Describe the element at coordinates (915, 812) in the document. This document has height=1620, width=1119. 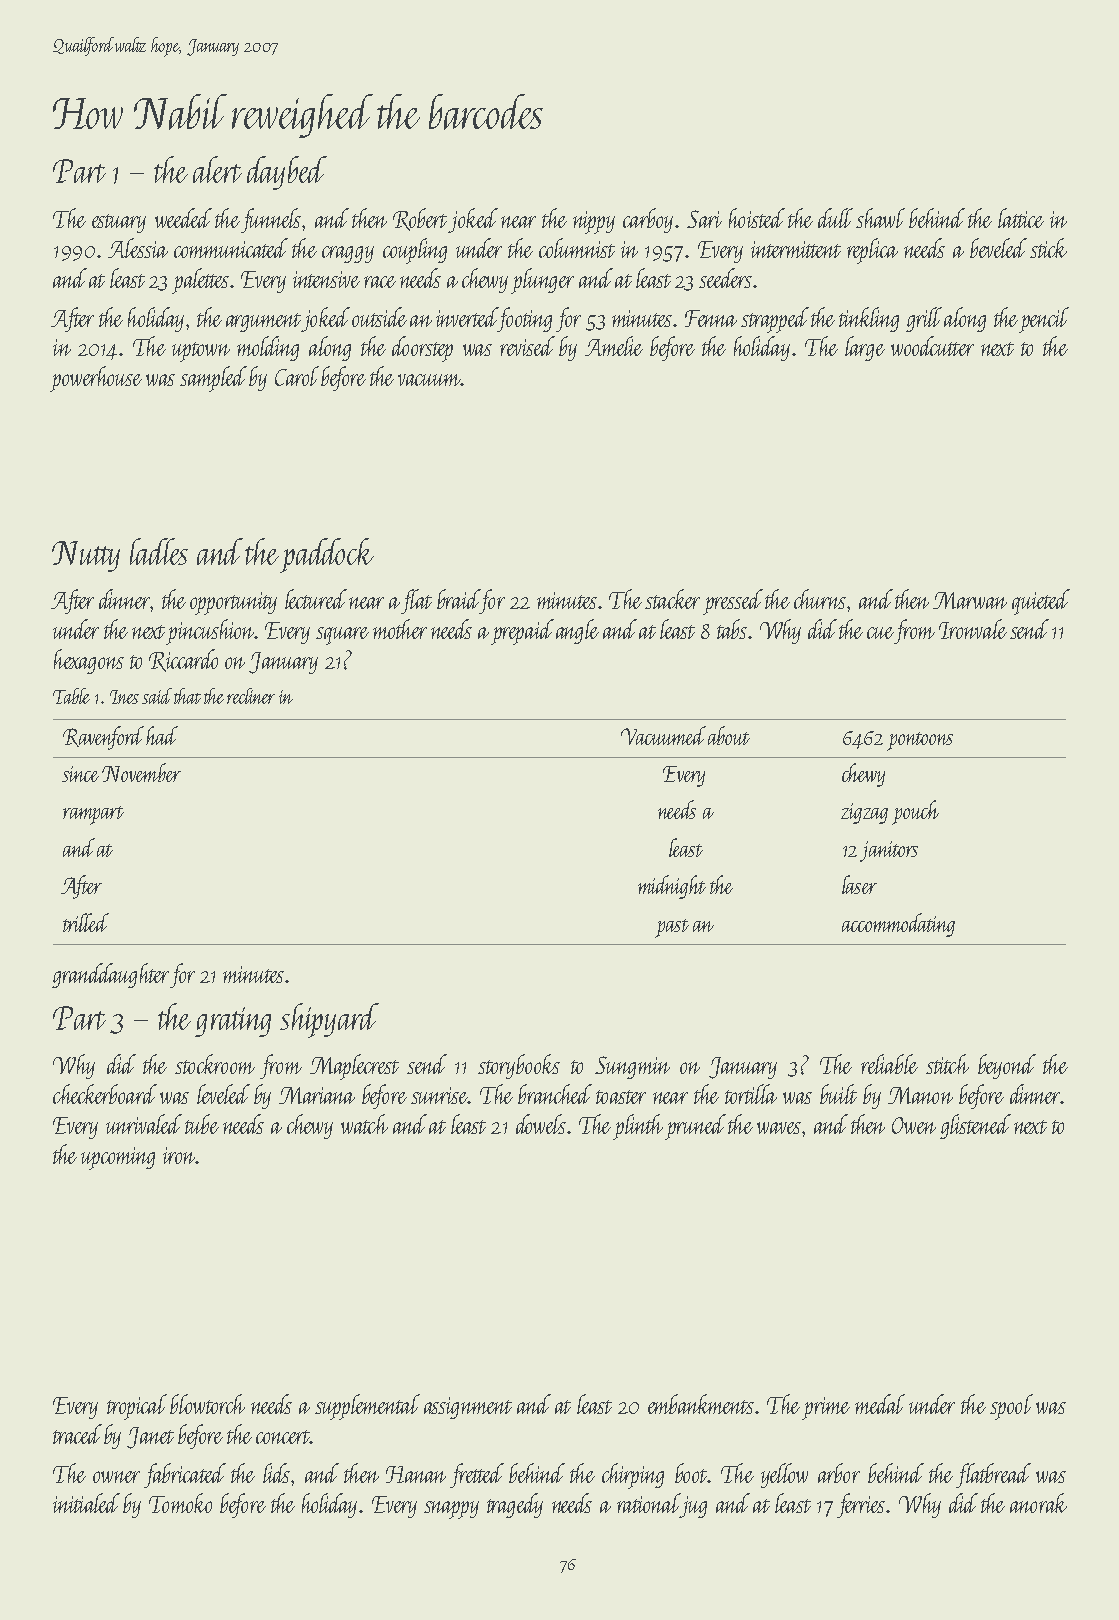
I see `pouch` at that location.
